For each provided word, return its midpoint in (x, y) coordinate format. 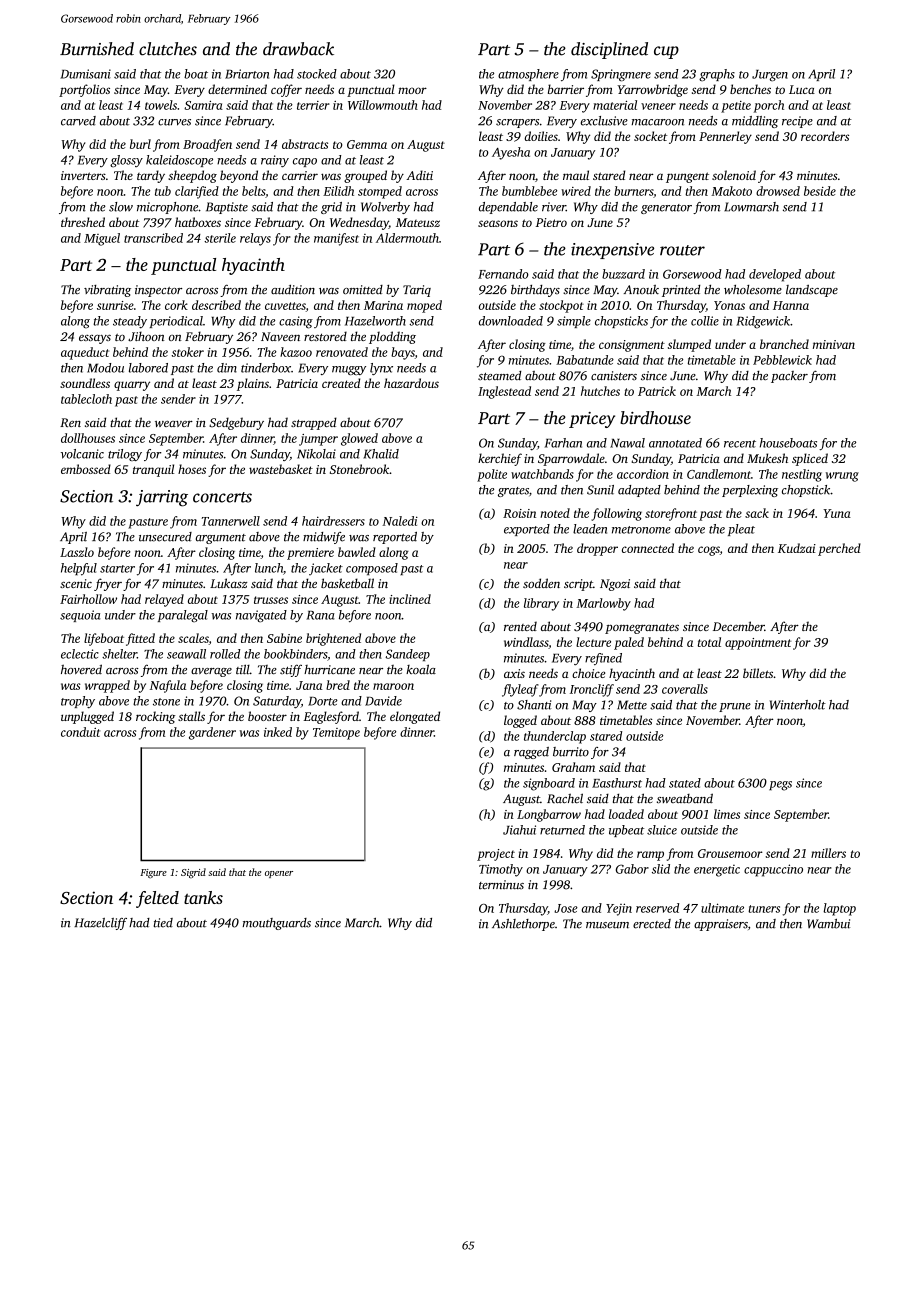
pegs (780, 786)
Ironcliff (592, 690)
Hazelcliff (100, 924)
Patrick (657, 391)
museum (607, 925)
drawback (298, 49)
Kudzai (797, 548)
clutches (168, 49)
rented (520, 626)
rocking (155, 717)
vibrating (107, 291)
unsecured (165, 537)
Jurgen (770, 75)
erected (652, 924)
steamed (500, 376)
